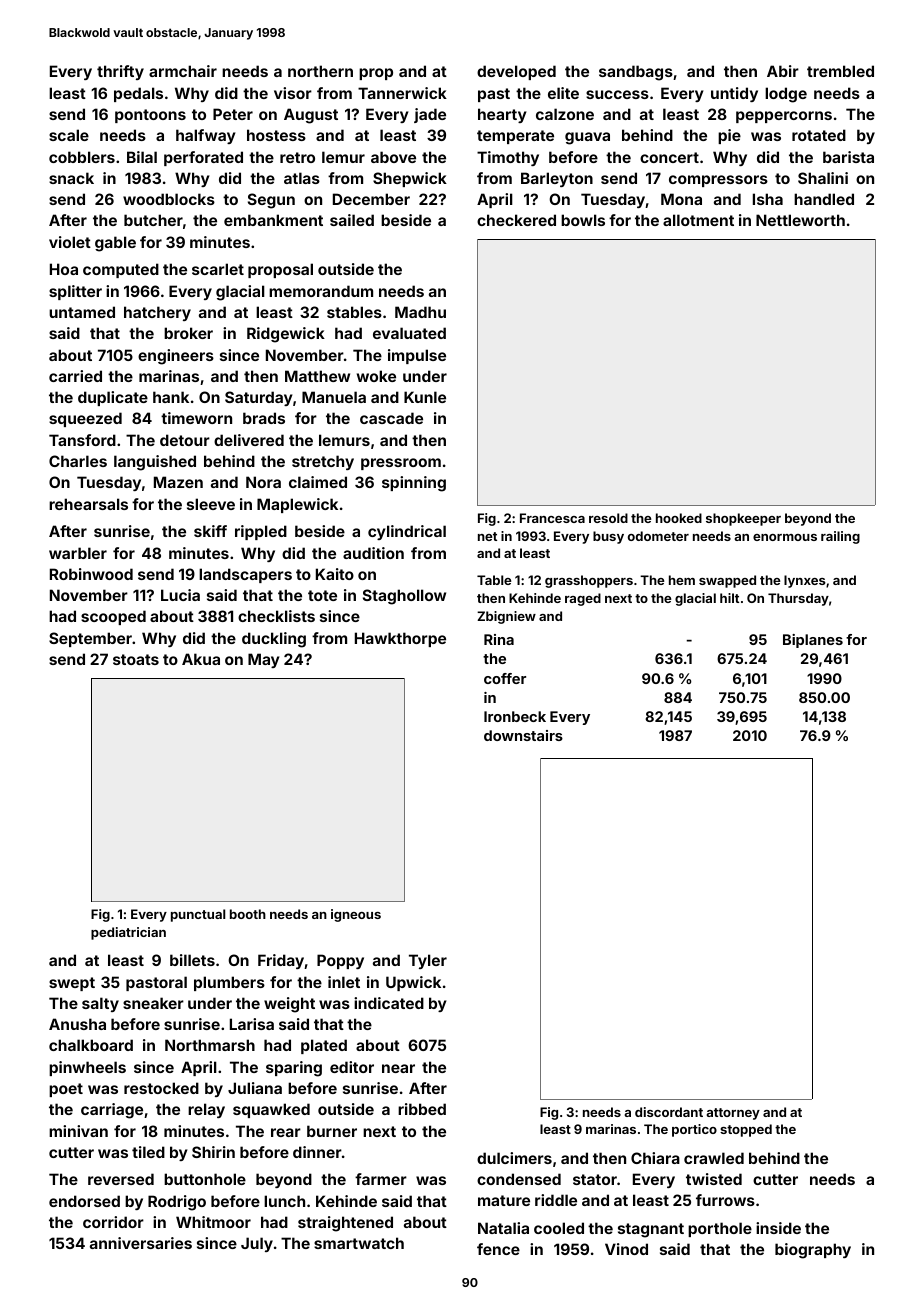  Describe the element at coordinates (255, 1088) in the screenshot. I see `Juliana` at that location.
